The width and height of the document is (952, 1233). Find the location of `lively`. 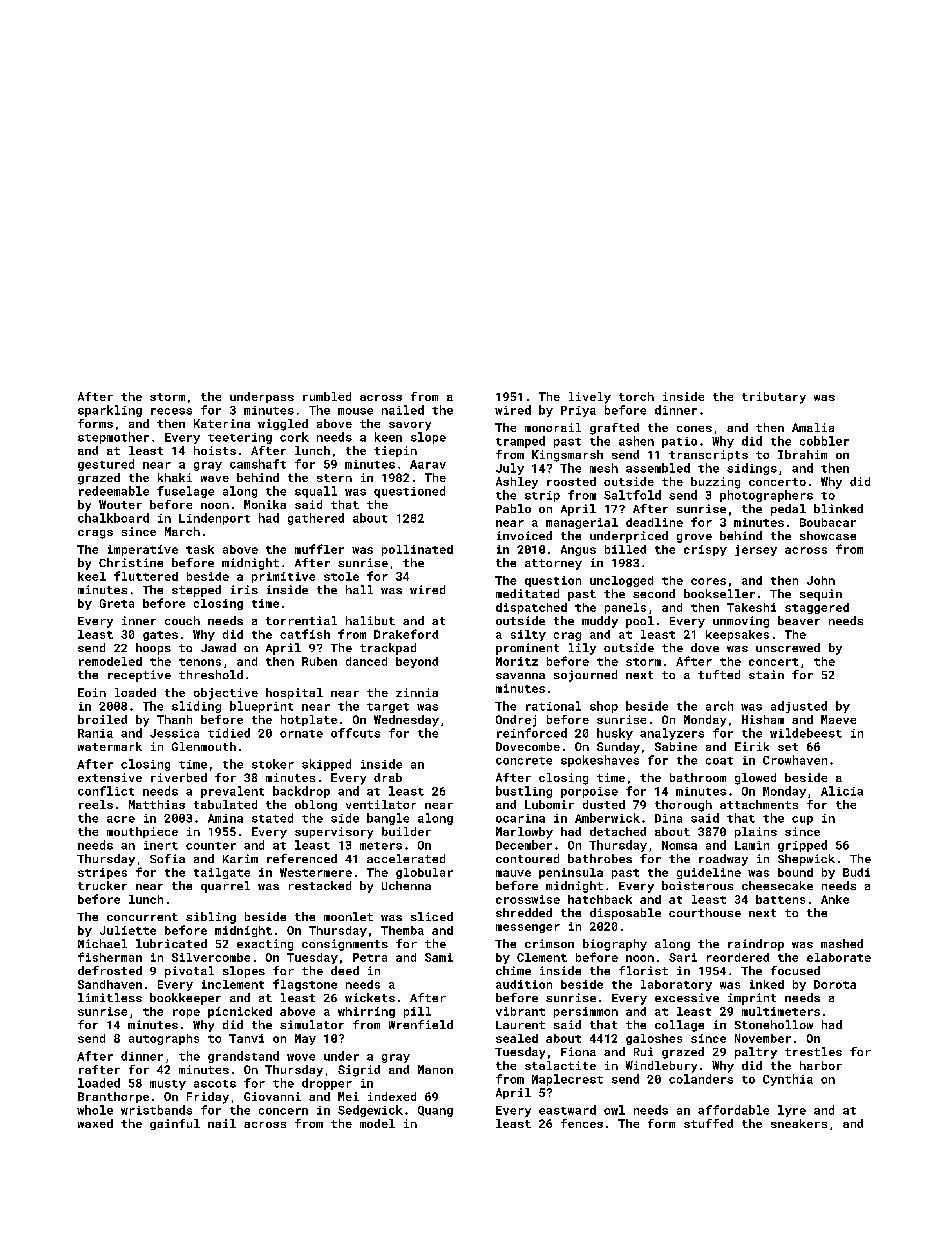

lively is located at coordinates (590, 398).
